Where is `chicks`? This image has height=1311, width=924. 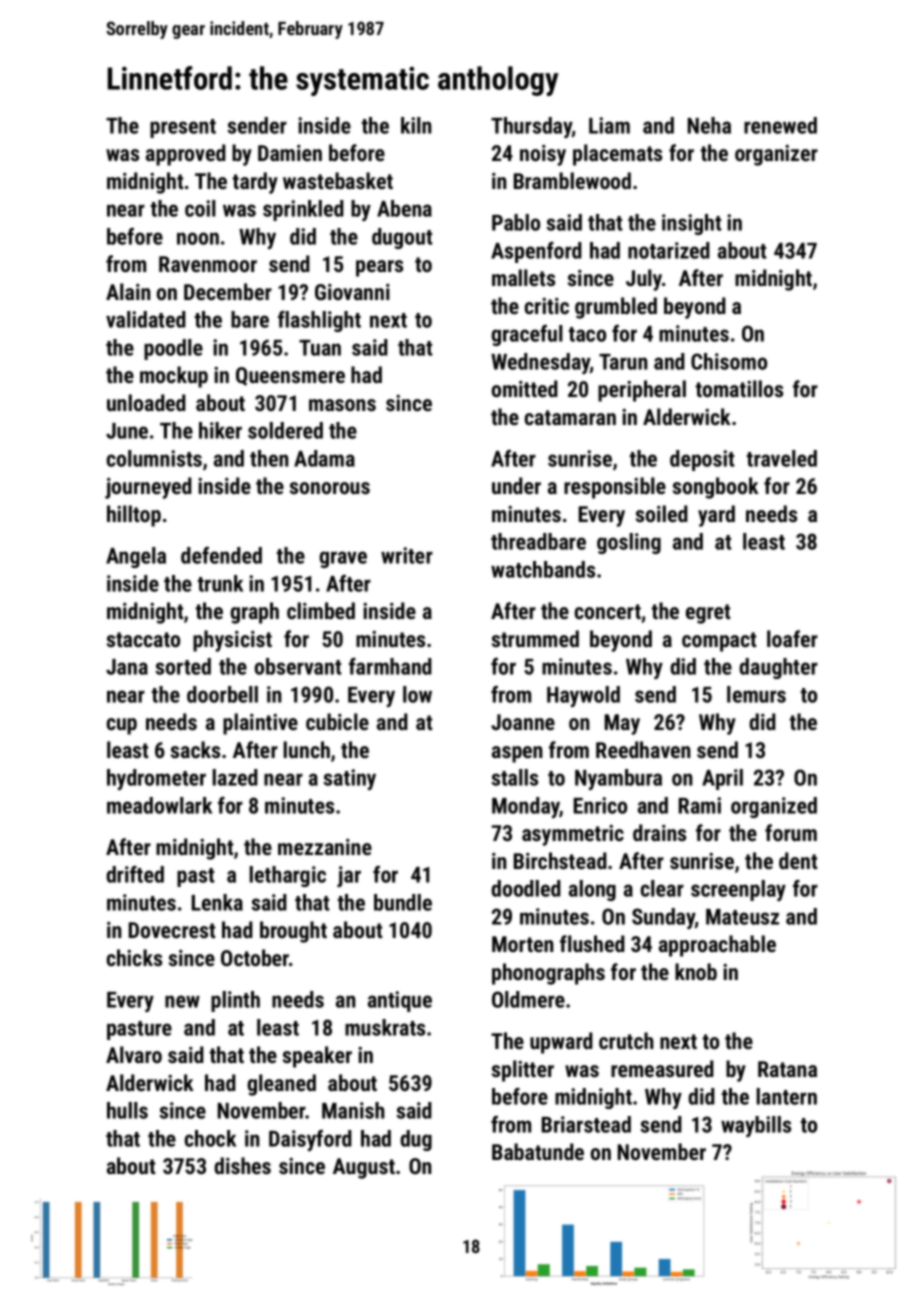
chicks is located at coordinates (134, 957).
